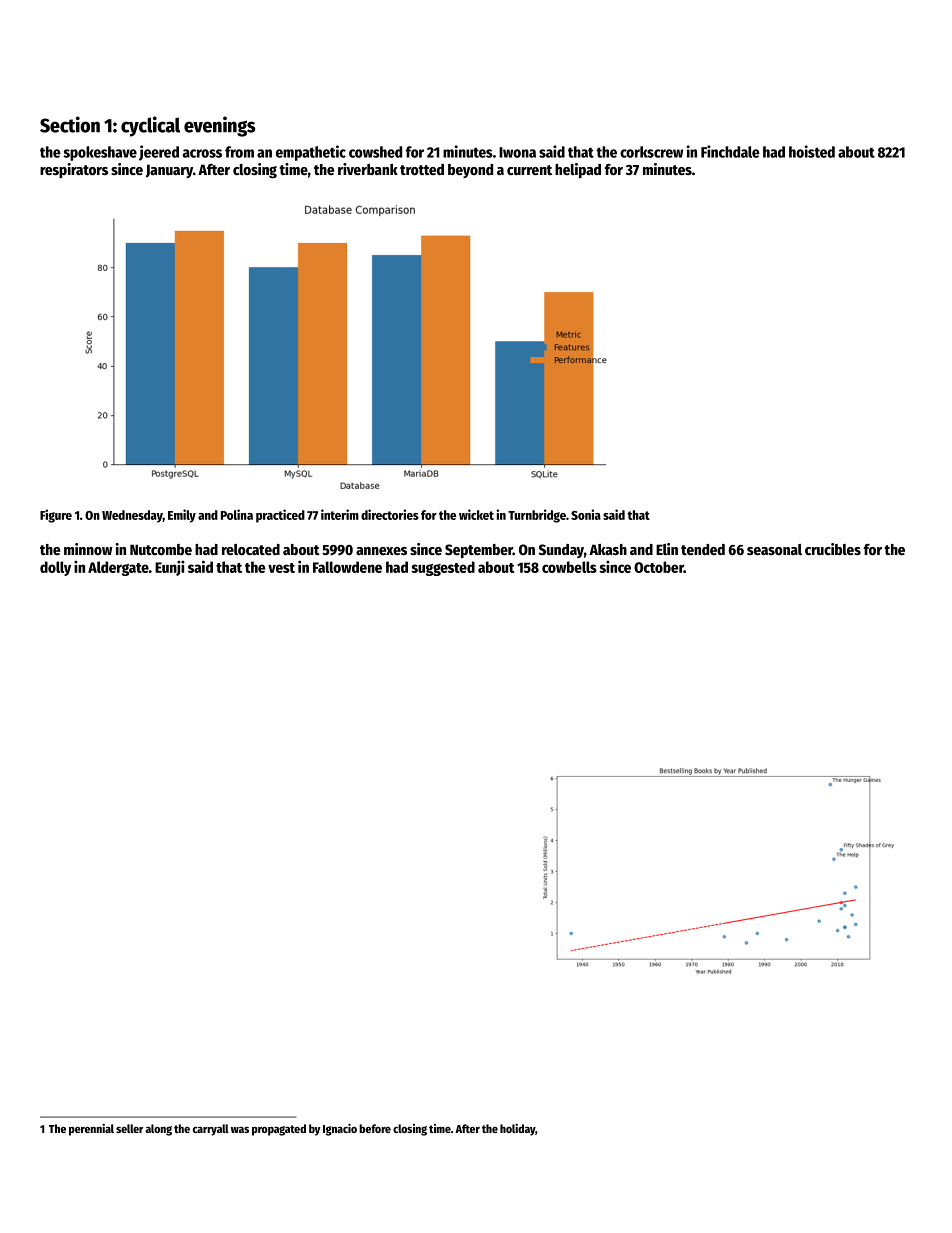 The height and width of the screenshot is (1233, 952). Describe the element at coordinates (211, 1130) in the screenshot. I see `carryall` at that location.
